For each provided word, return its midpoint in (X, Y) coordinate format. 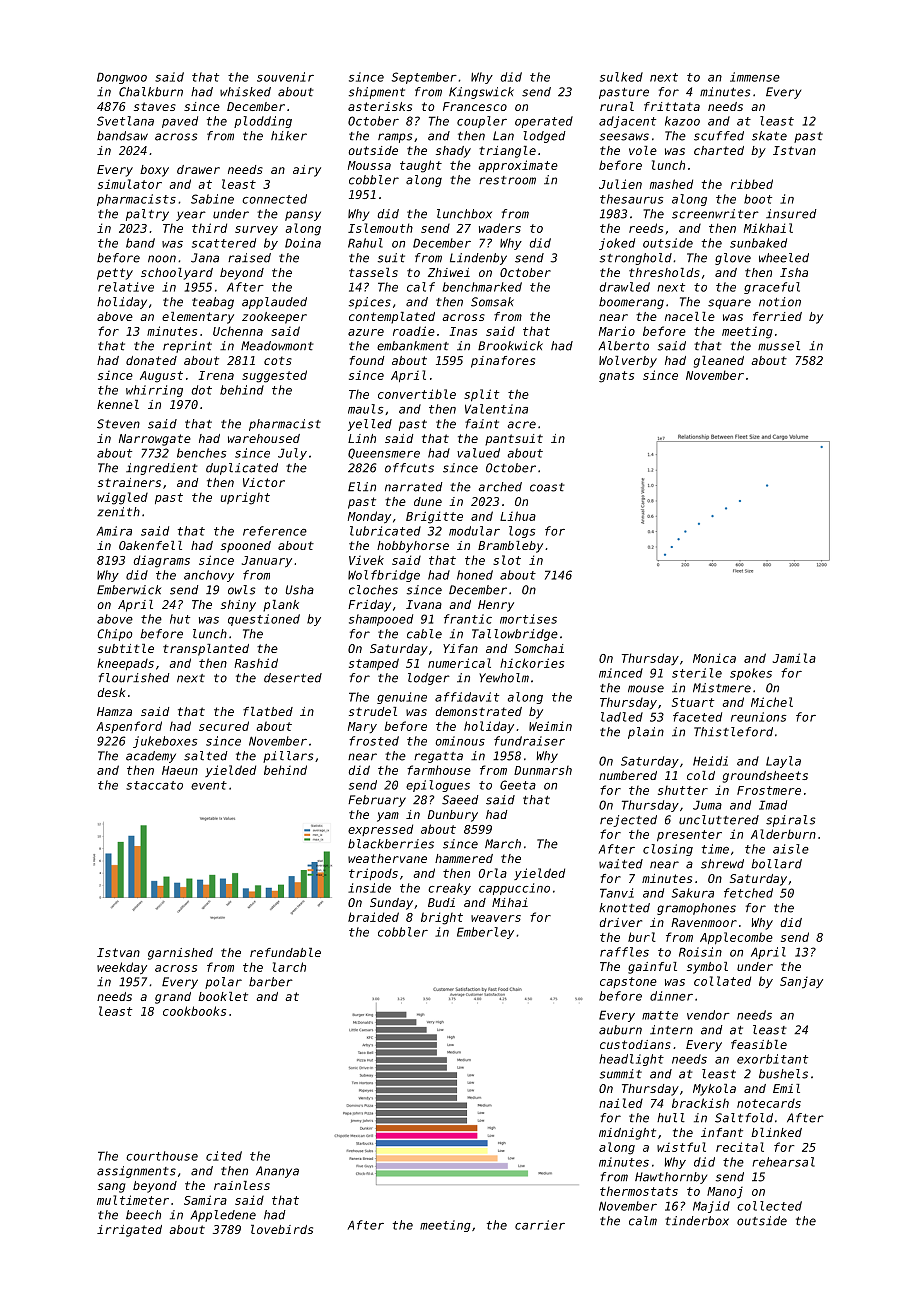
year (191, 216)
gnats (616, 377)
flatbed (268, 711)
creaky (449, 889)
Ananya (277, 1172)
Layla (783, 762)
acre (521, 425)
